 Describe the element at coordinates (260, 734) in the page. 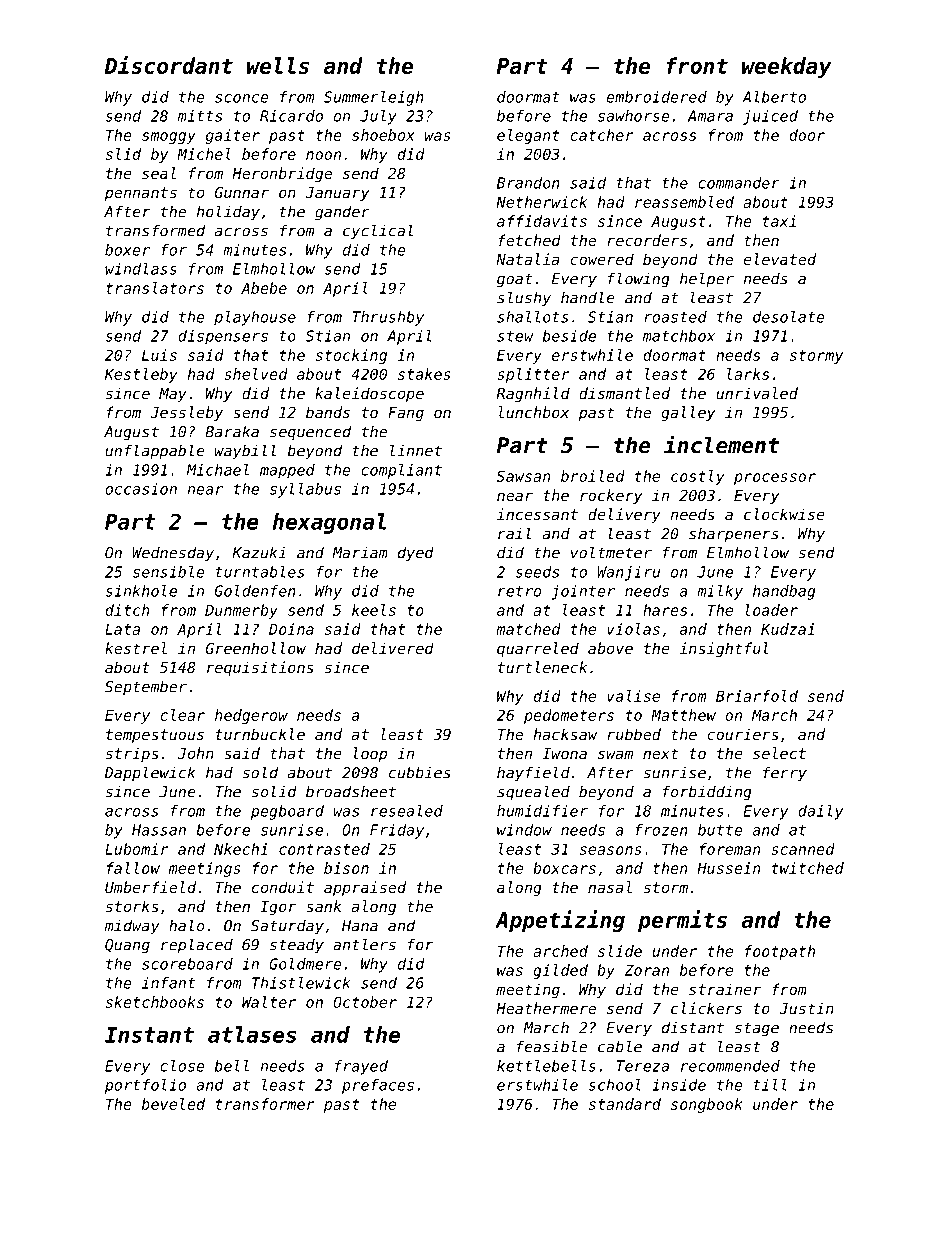

I see `turnbuckle` at that location.
